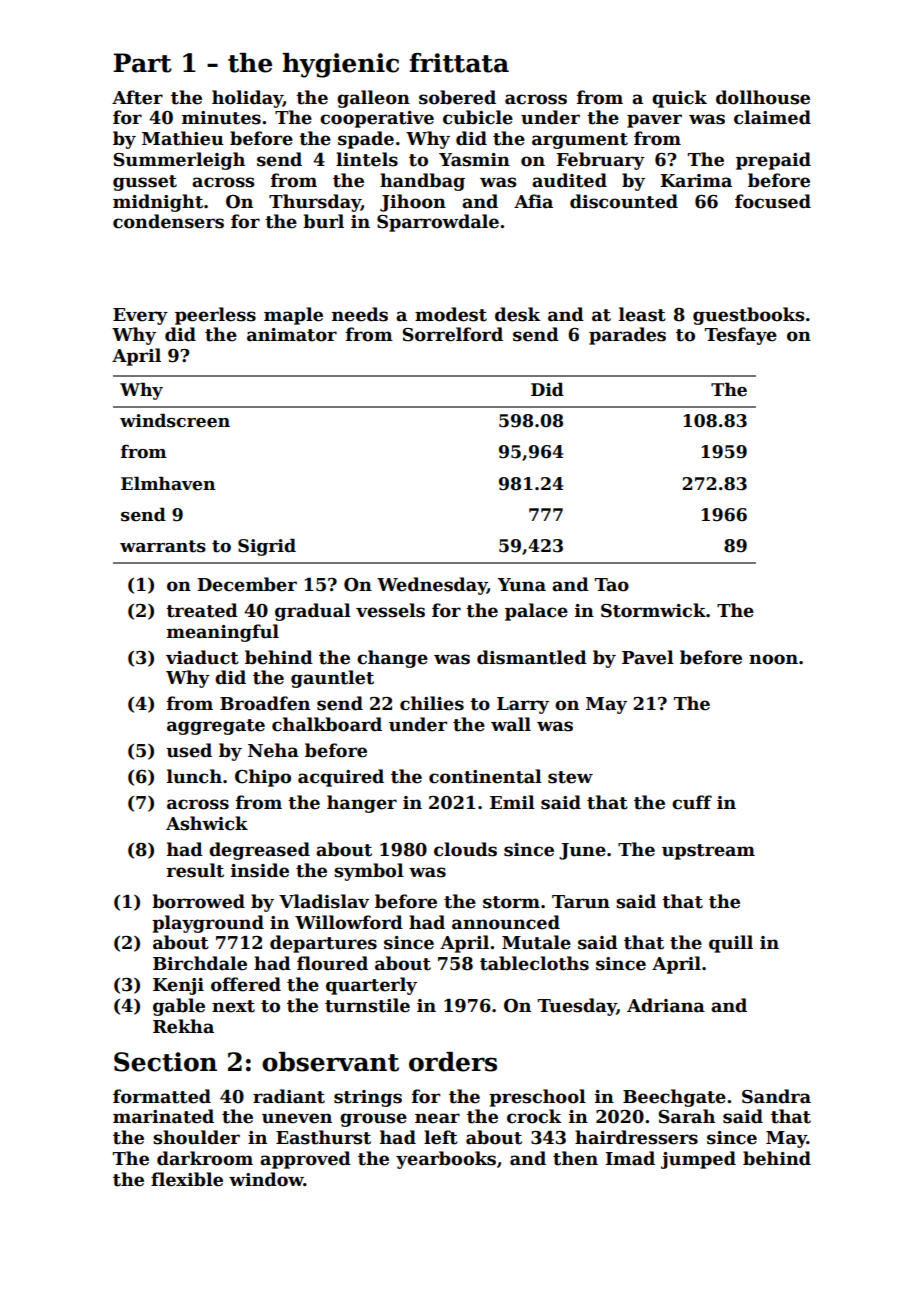  I want to click on Tesfaye, so click(741, 336).
